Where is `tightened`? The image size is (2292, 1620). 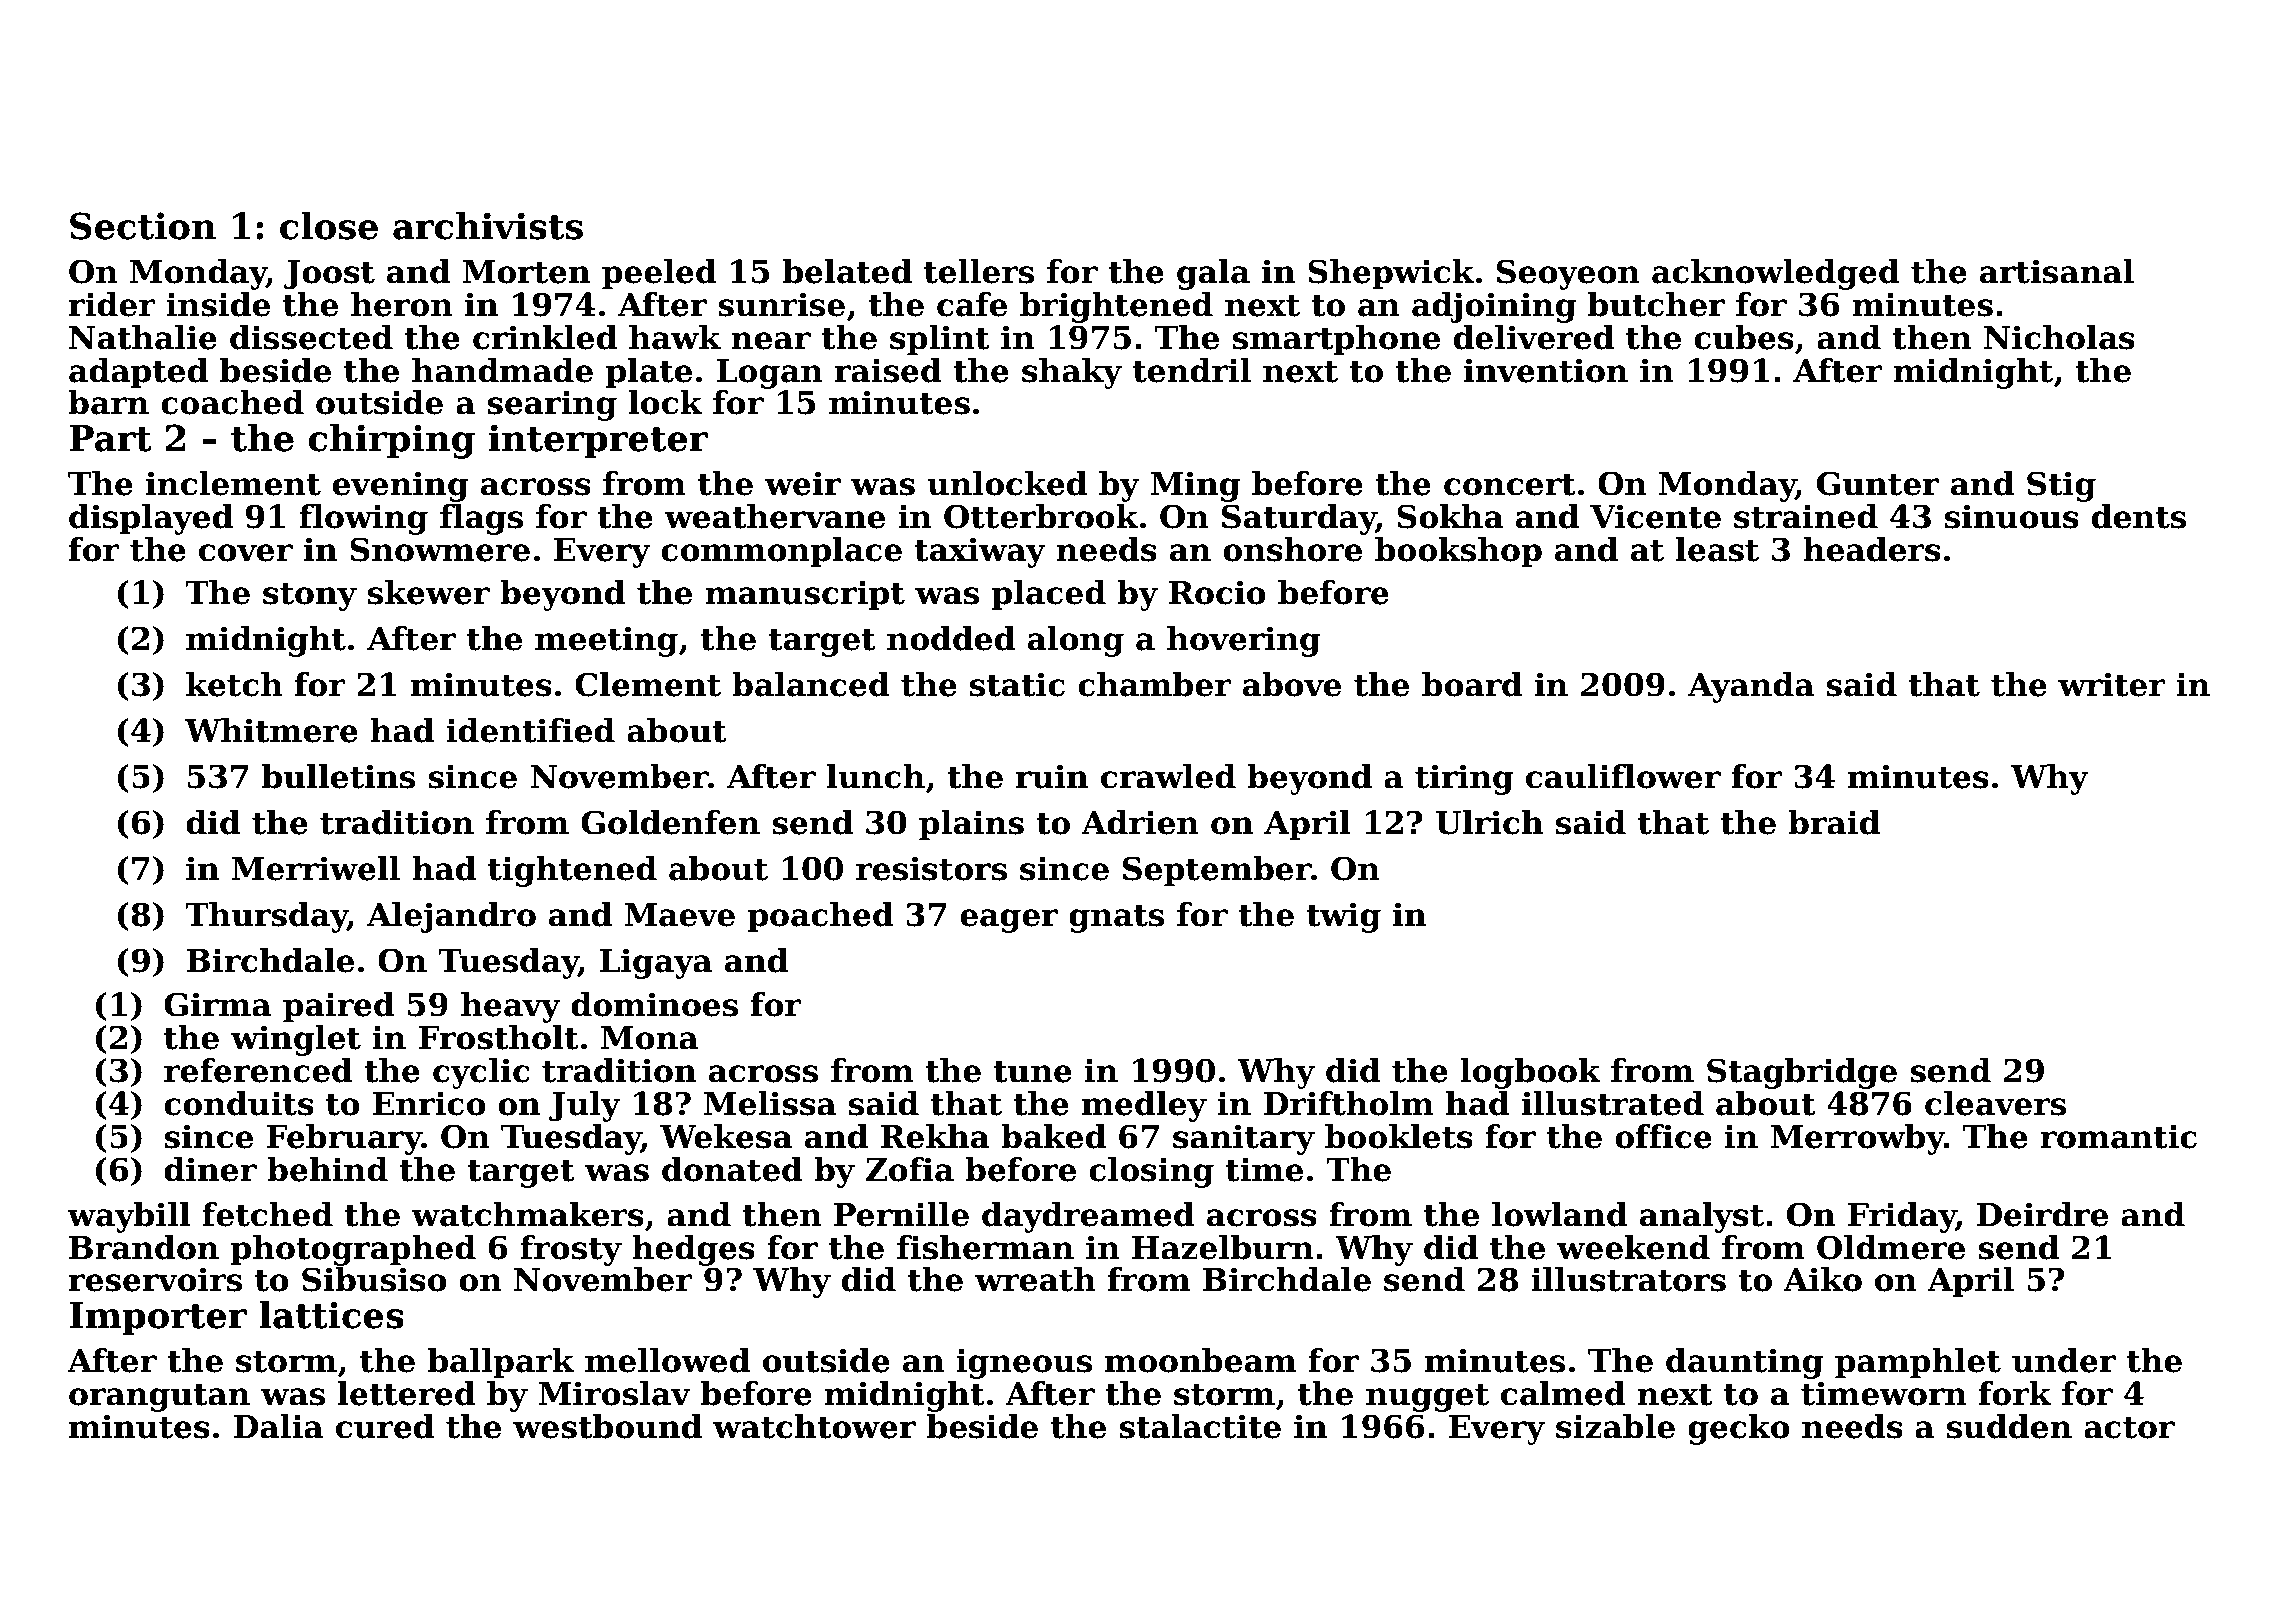 tightened is located at coordinates (572, 871).
